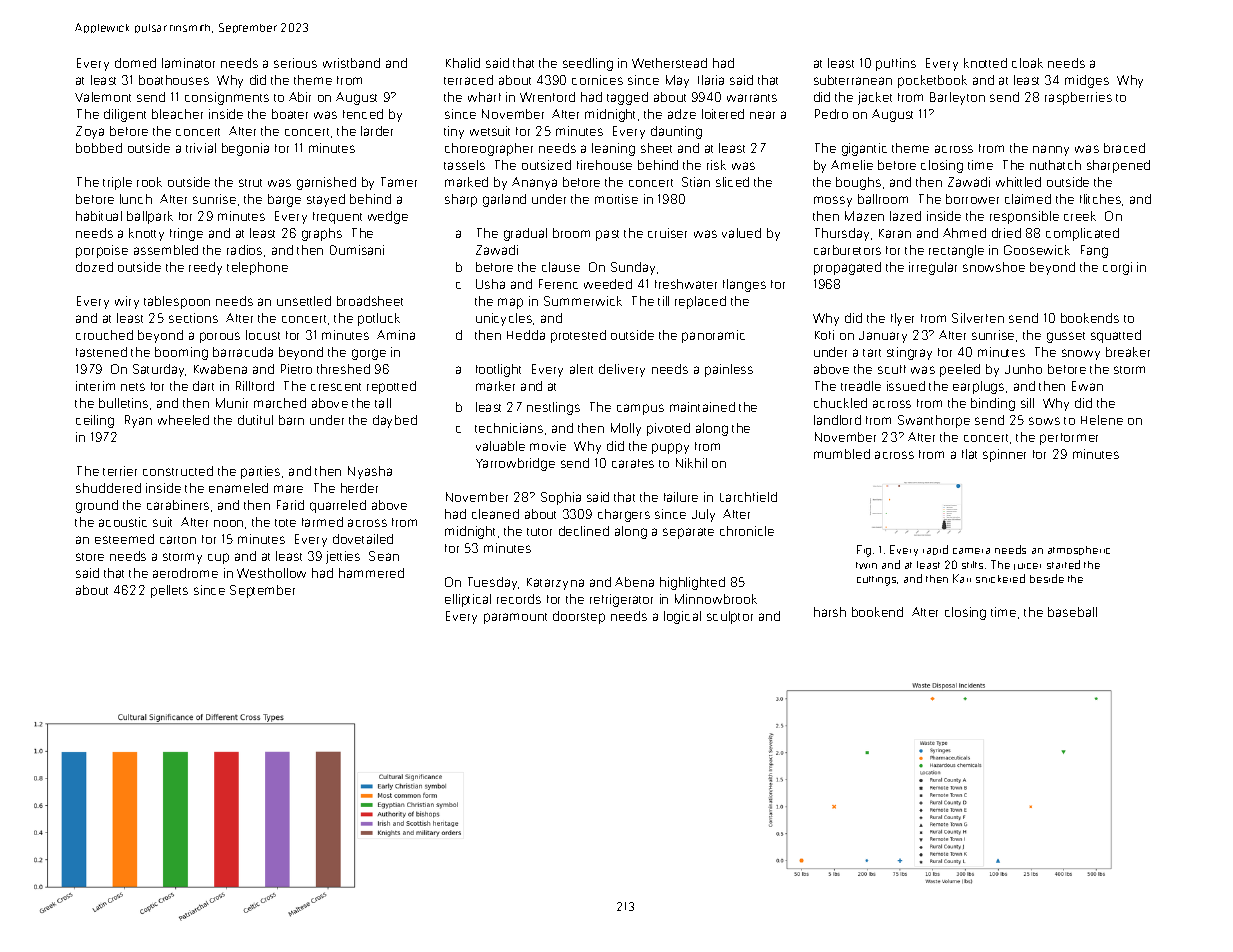 Image resolution: width=1233 pixels, height=952 pixels. Describe the element at coordinates (169, 591) in the screenshot. I see `pellets` at that location.
